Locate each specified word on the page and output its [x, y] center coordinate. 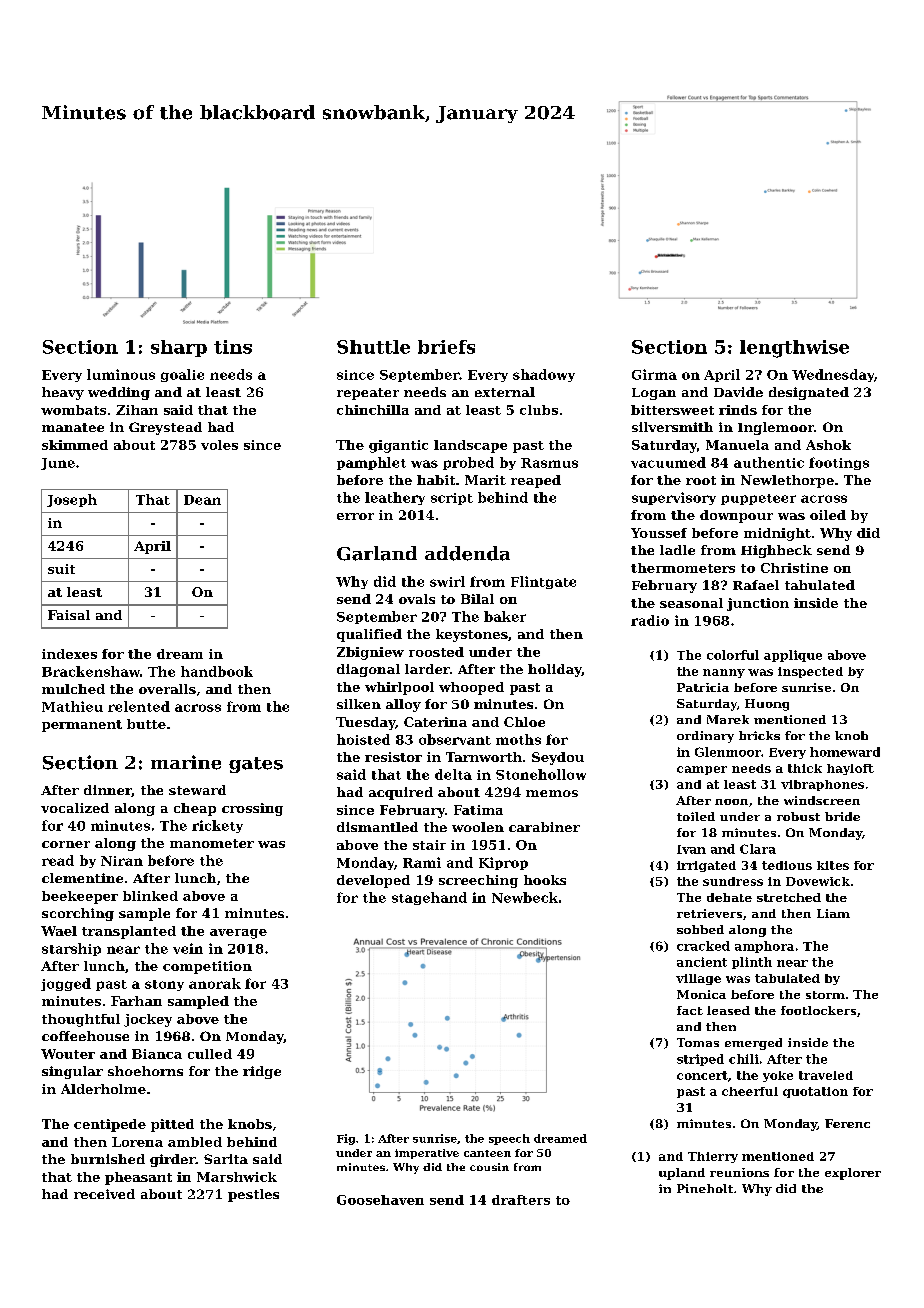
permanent [82, 726]
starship [71, 949]
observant [455, 739]
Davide [738, 392]
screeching [478, 881]
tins [233, 347]
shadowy [544, 375]
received [104, 1194]
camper [702, 770]
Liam [833, 913]
